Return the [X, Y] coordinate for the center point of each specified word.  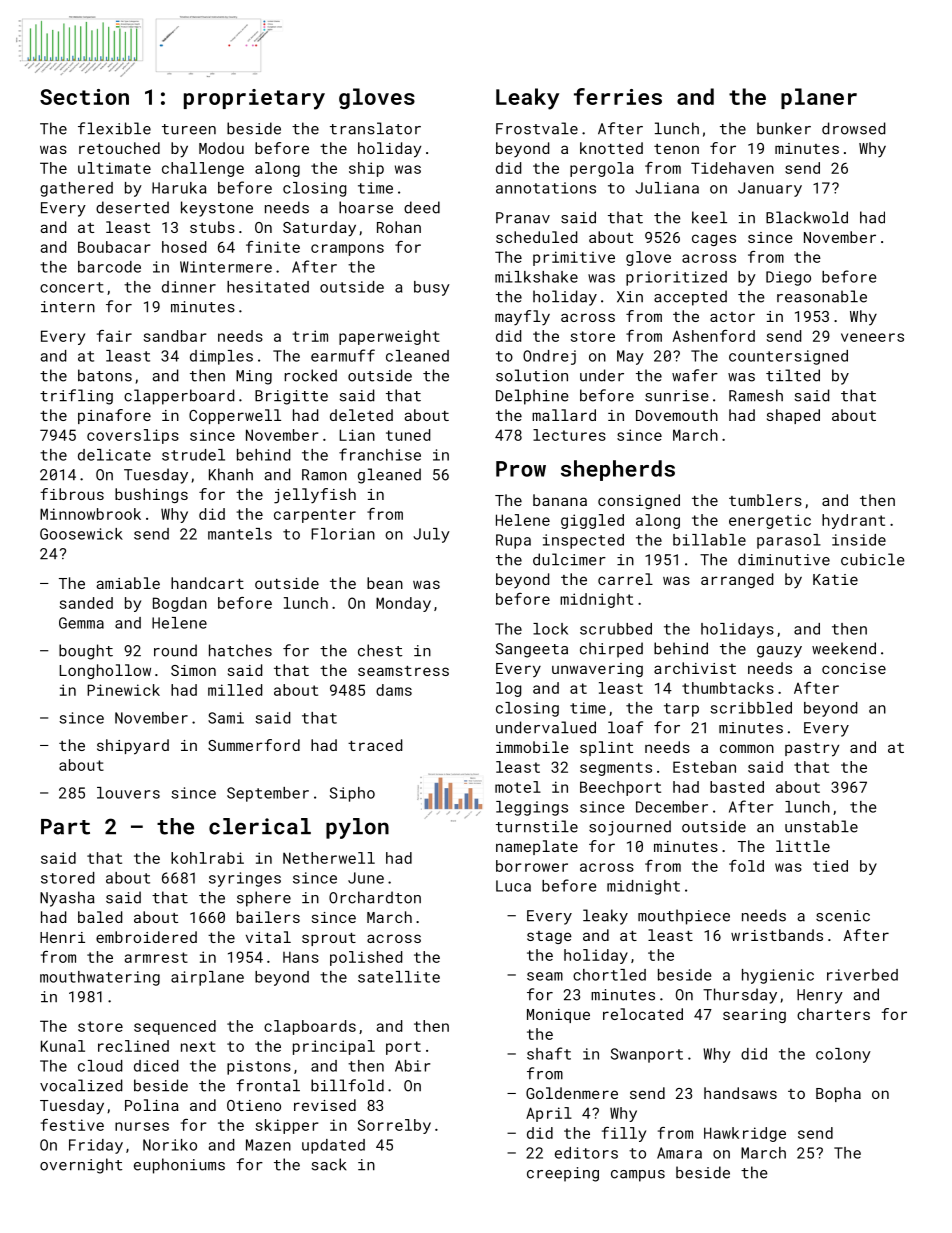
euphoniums [179, 1166]
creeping [563, 1174]
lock [550, 629]
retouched [119, 148]
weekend [844, 648]
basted [737, 787]
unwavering [597, 670]
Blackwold [807, 217]
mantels [240, 534]
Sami [226, 718]
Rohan [399, 227]
